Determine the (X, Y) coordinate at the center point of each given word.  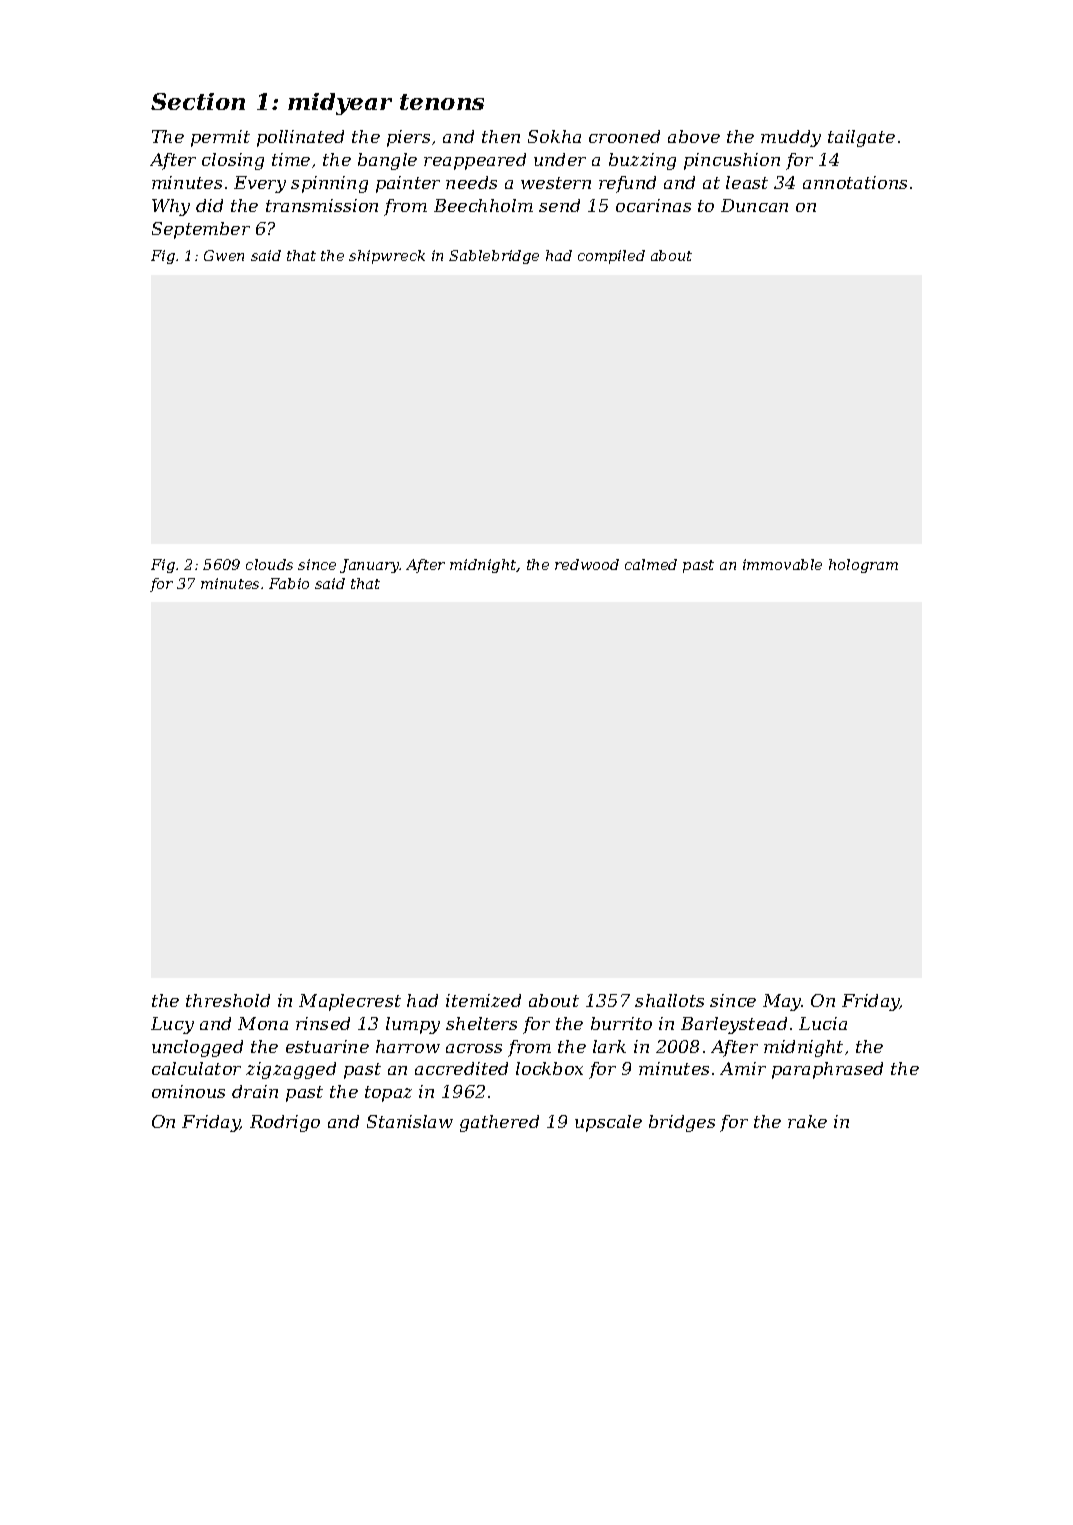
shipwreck (387, 257)
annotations (855, 182)
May (782, 1002)
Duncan (754, 205)
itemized (483, 1000)
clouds (269, 564)
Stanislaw (410, 1121)
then (501, 136)
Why (171, 207)
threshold (228, 1000)
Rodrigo (285, 1123)
